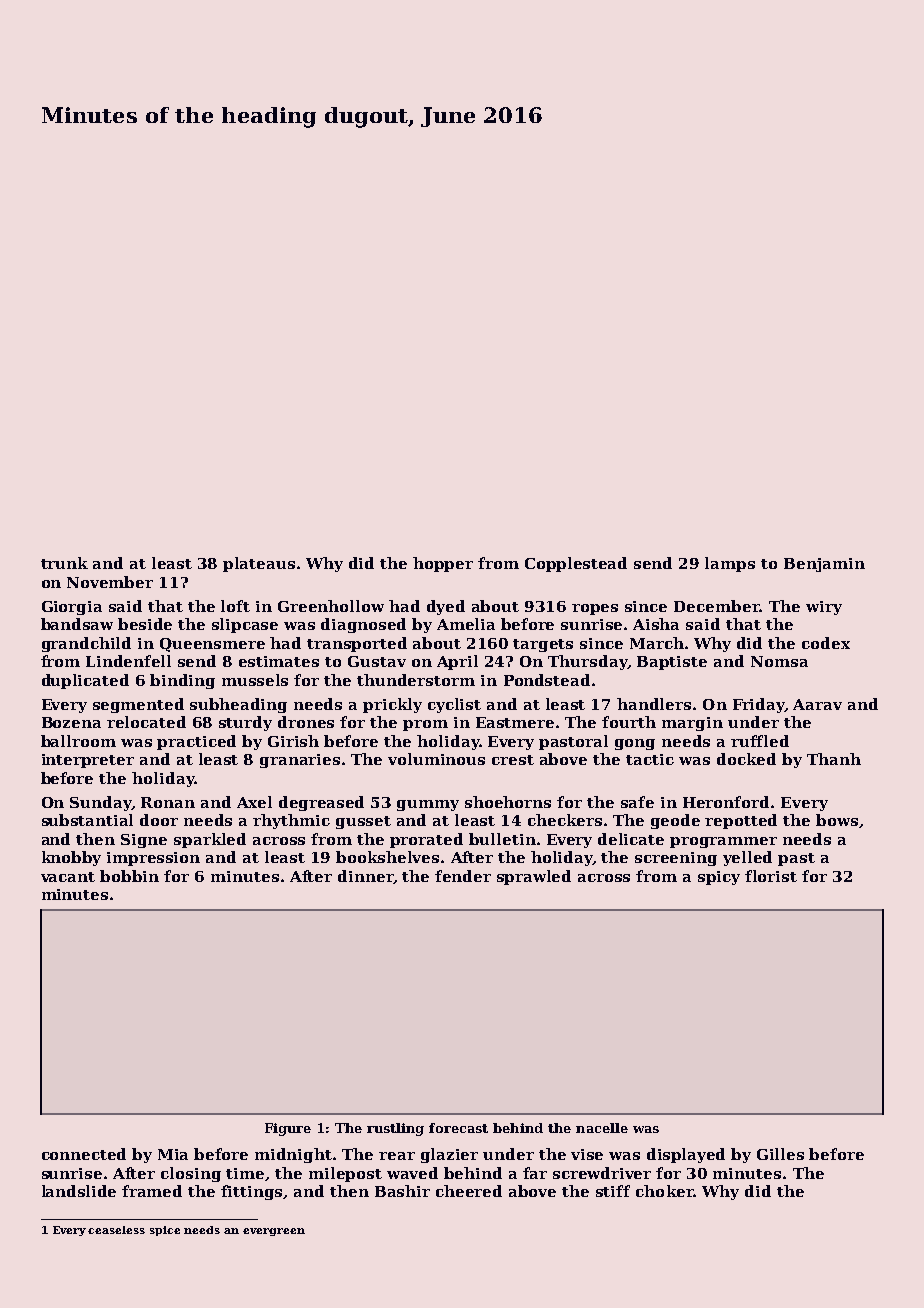 Image resolution: width=924 pixels, height=1308 pixels. Describe the element at coordinates (730, 564) in the screenshot. I see `lamps` at that location.
